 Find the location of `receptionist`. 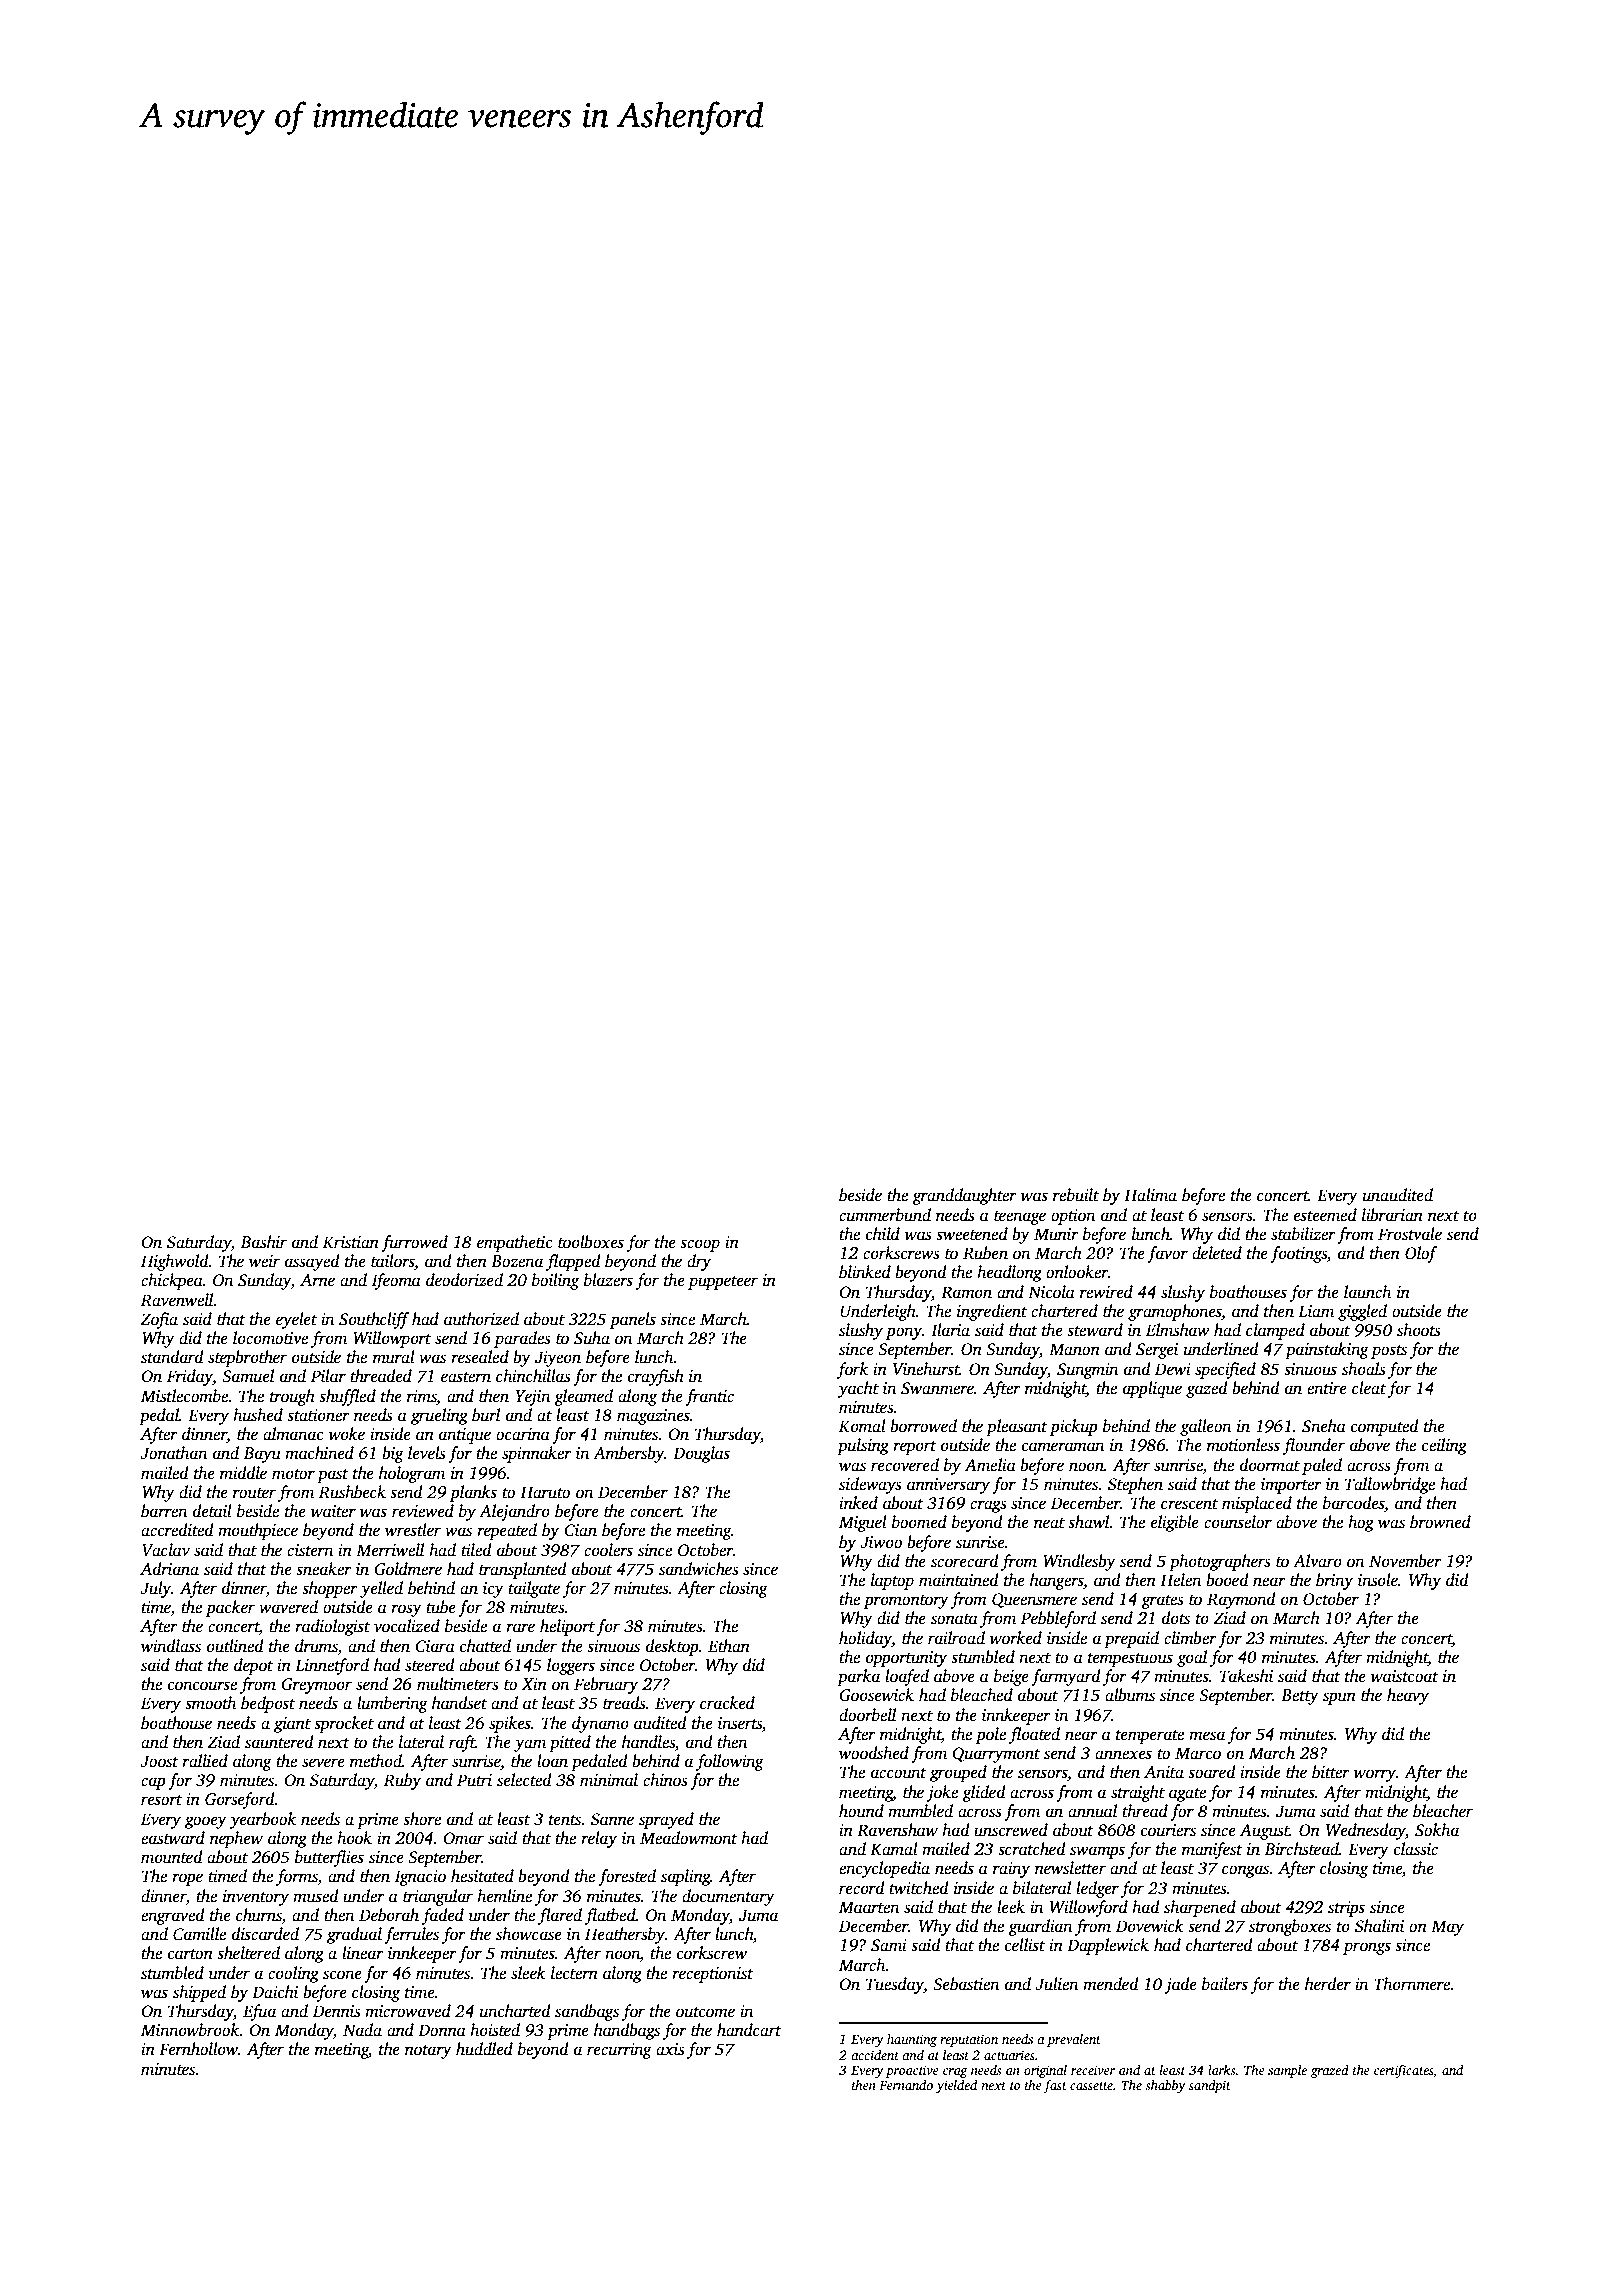

receptionist is located at coordinates (713, 1975).
